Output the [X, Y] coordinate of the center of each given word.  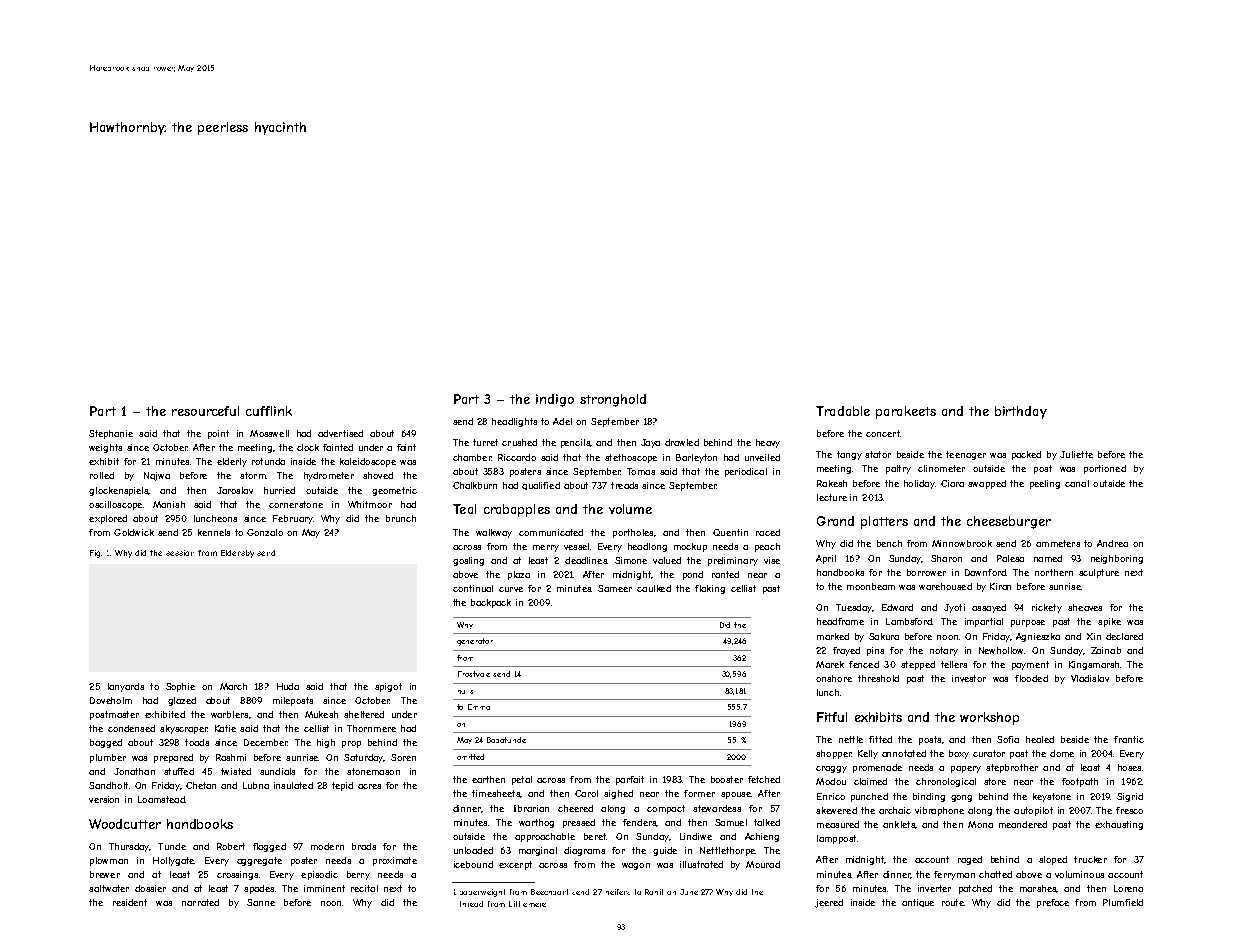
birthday [1021, 412]
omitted [470, 757]
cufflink [269, 411]
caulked [654, 588]
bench [889, 543]
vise [772, 560]
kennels [214, 532]
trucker [1090, 859]
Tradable [843, 411]
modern [327, 846]
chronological [946, 782]
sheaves [1085, 607]
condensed [131, 728]
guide [665, 851]
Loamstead [161, 799]
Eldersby [237, 554]
